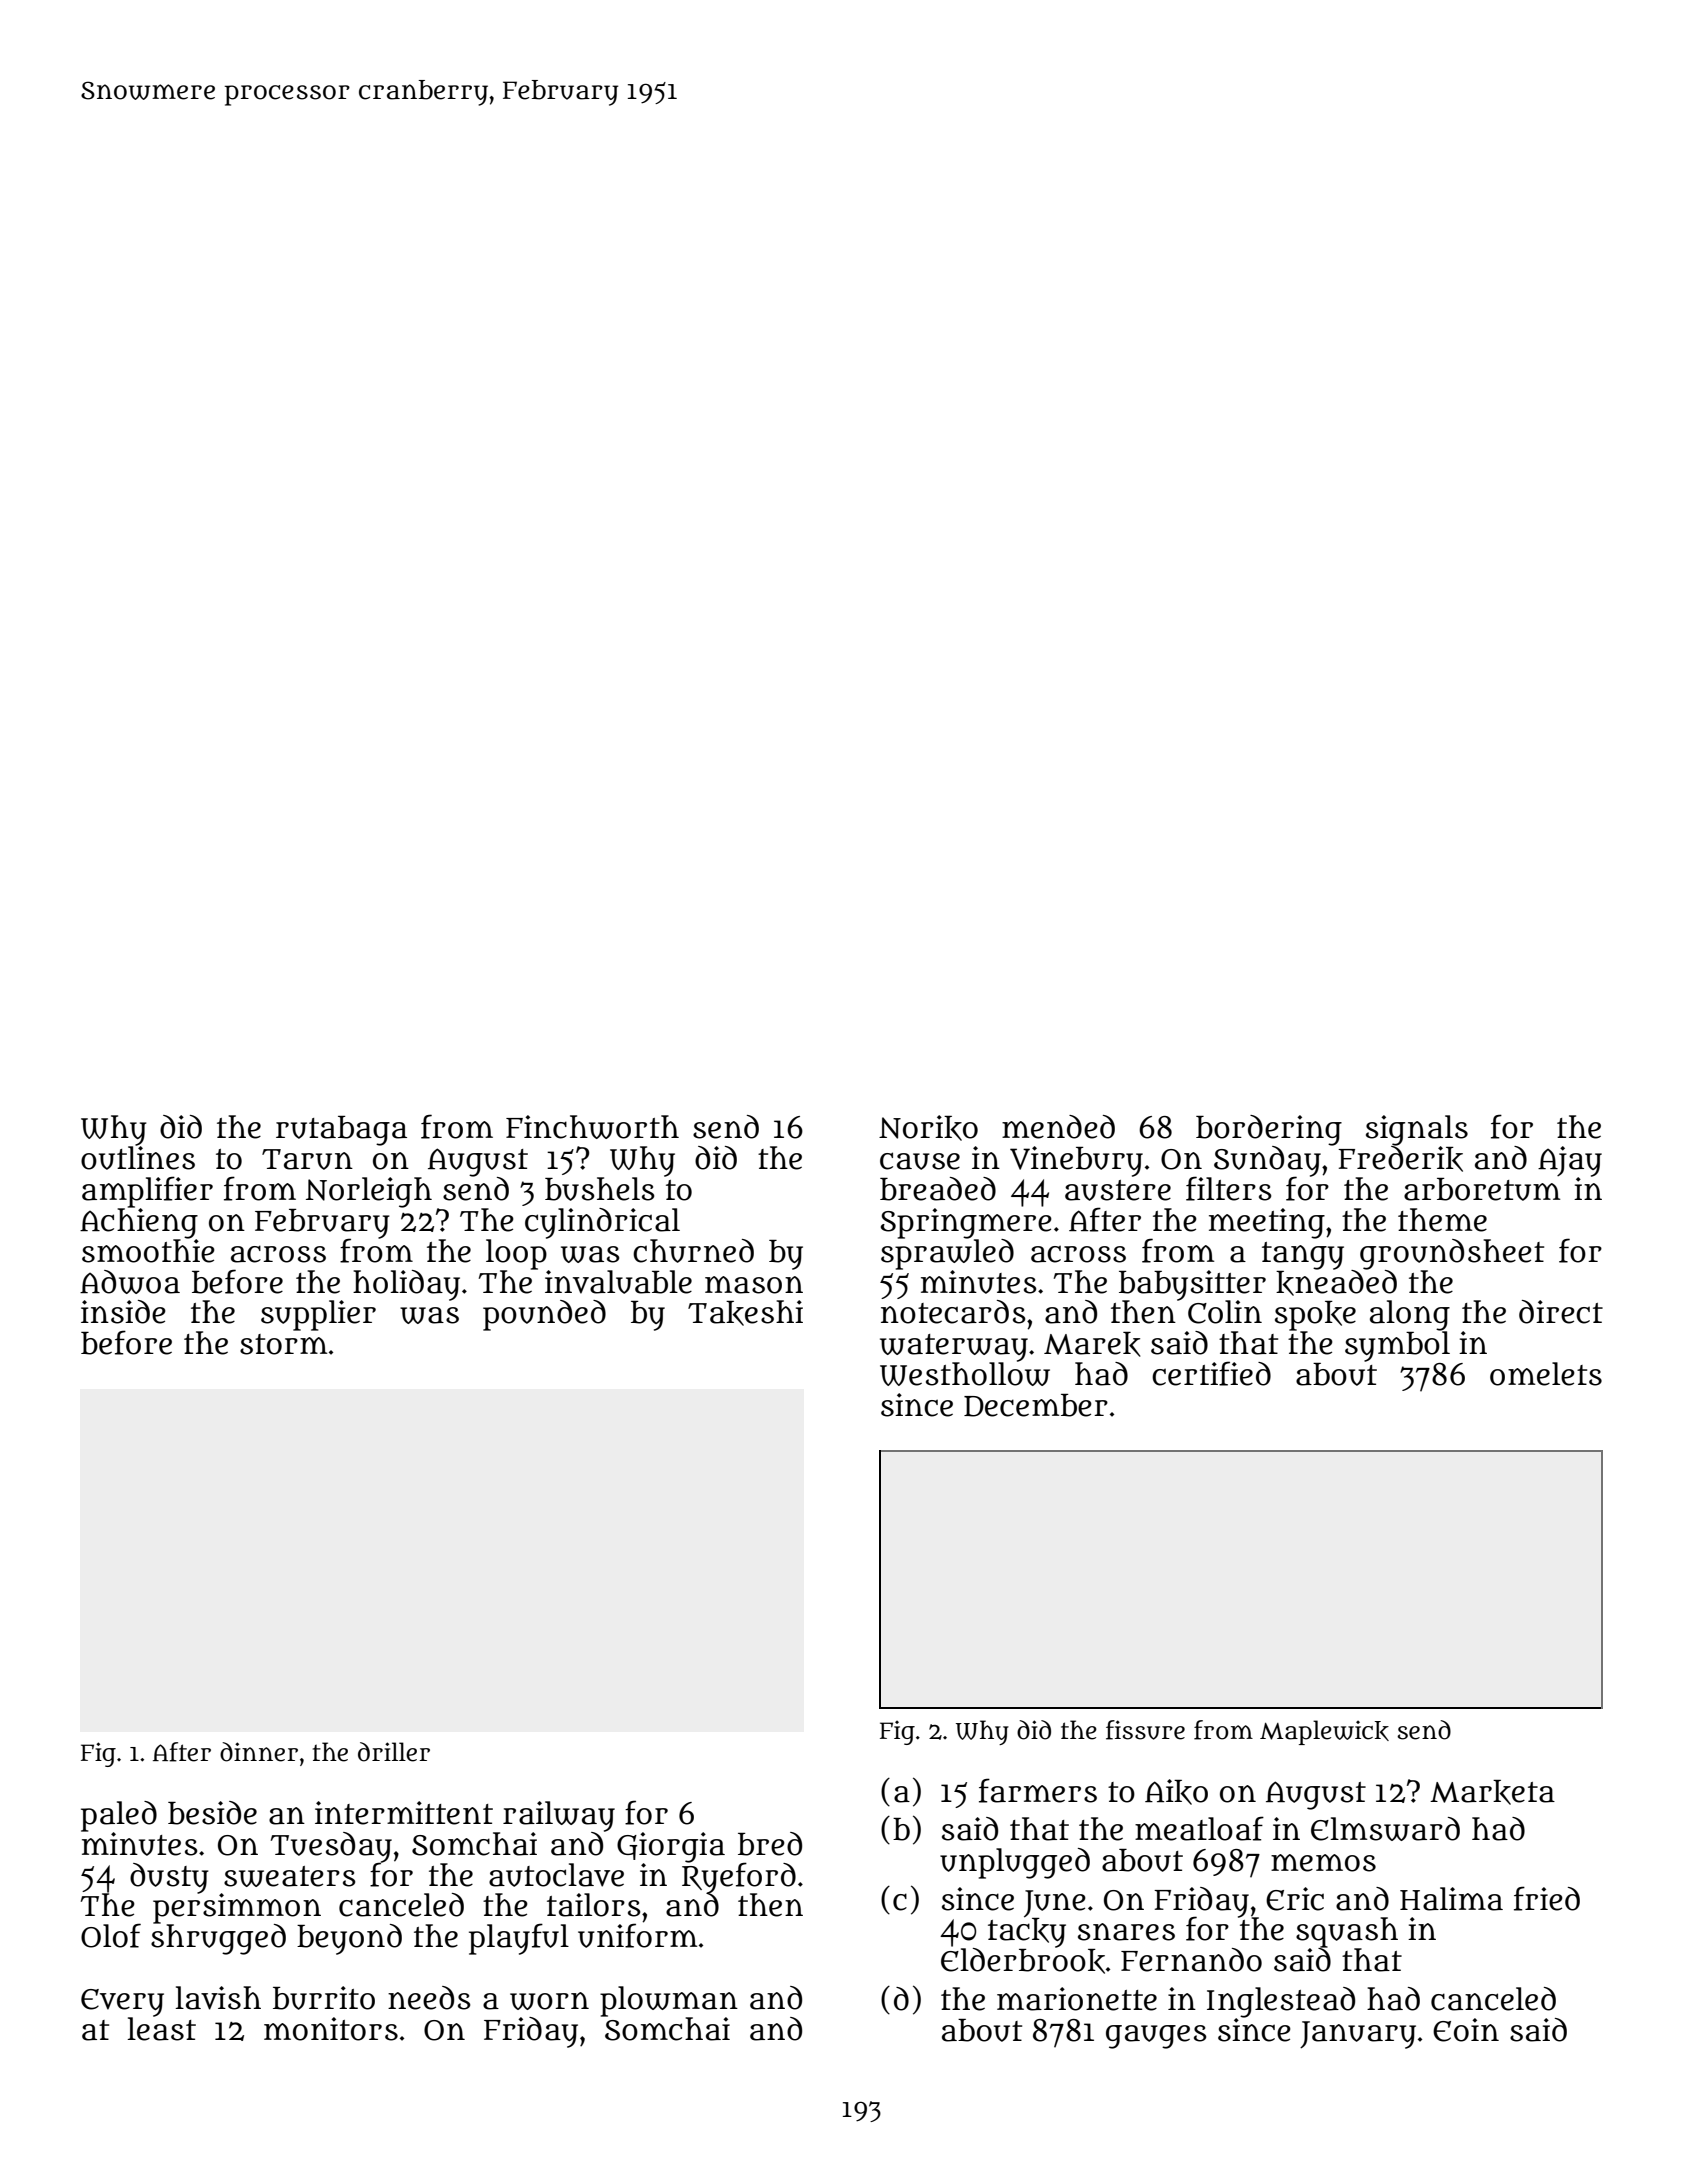 This screenshot has width=1683, height=2178. What do you see at coordinates (1466, 2030) in the screenshot?
I see `Eoin` at bounding box center [1466, 2030].
